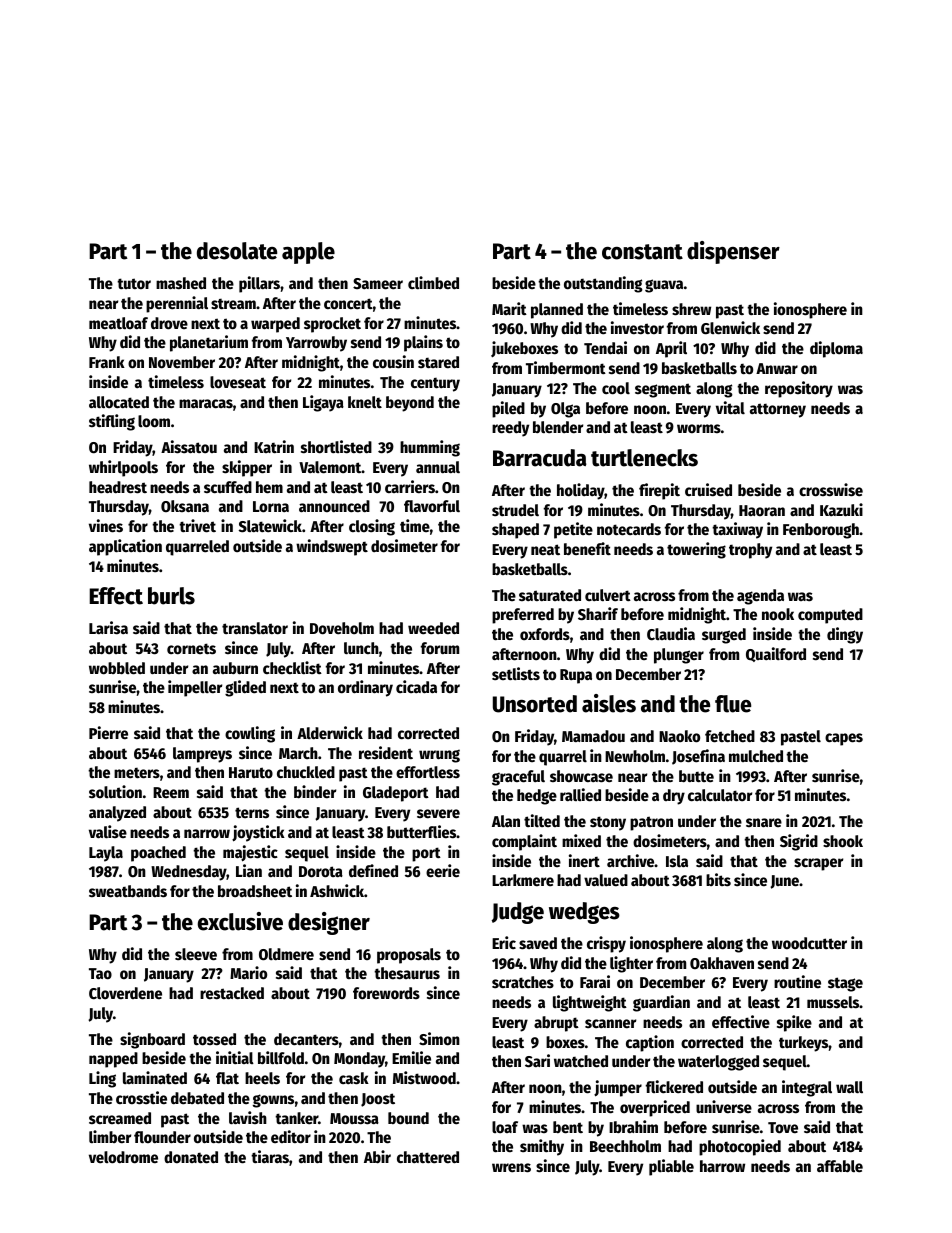  Describe the element at coordinates (733, 704) in the screenshot. I see `flue` at that location.
